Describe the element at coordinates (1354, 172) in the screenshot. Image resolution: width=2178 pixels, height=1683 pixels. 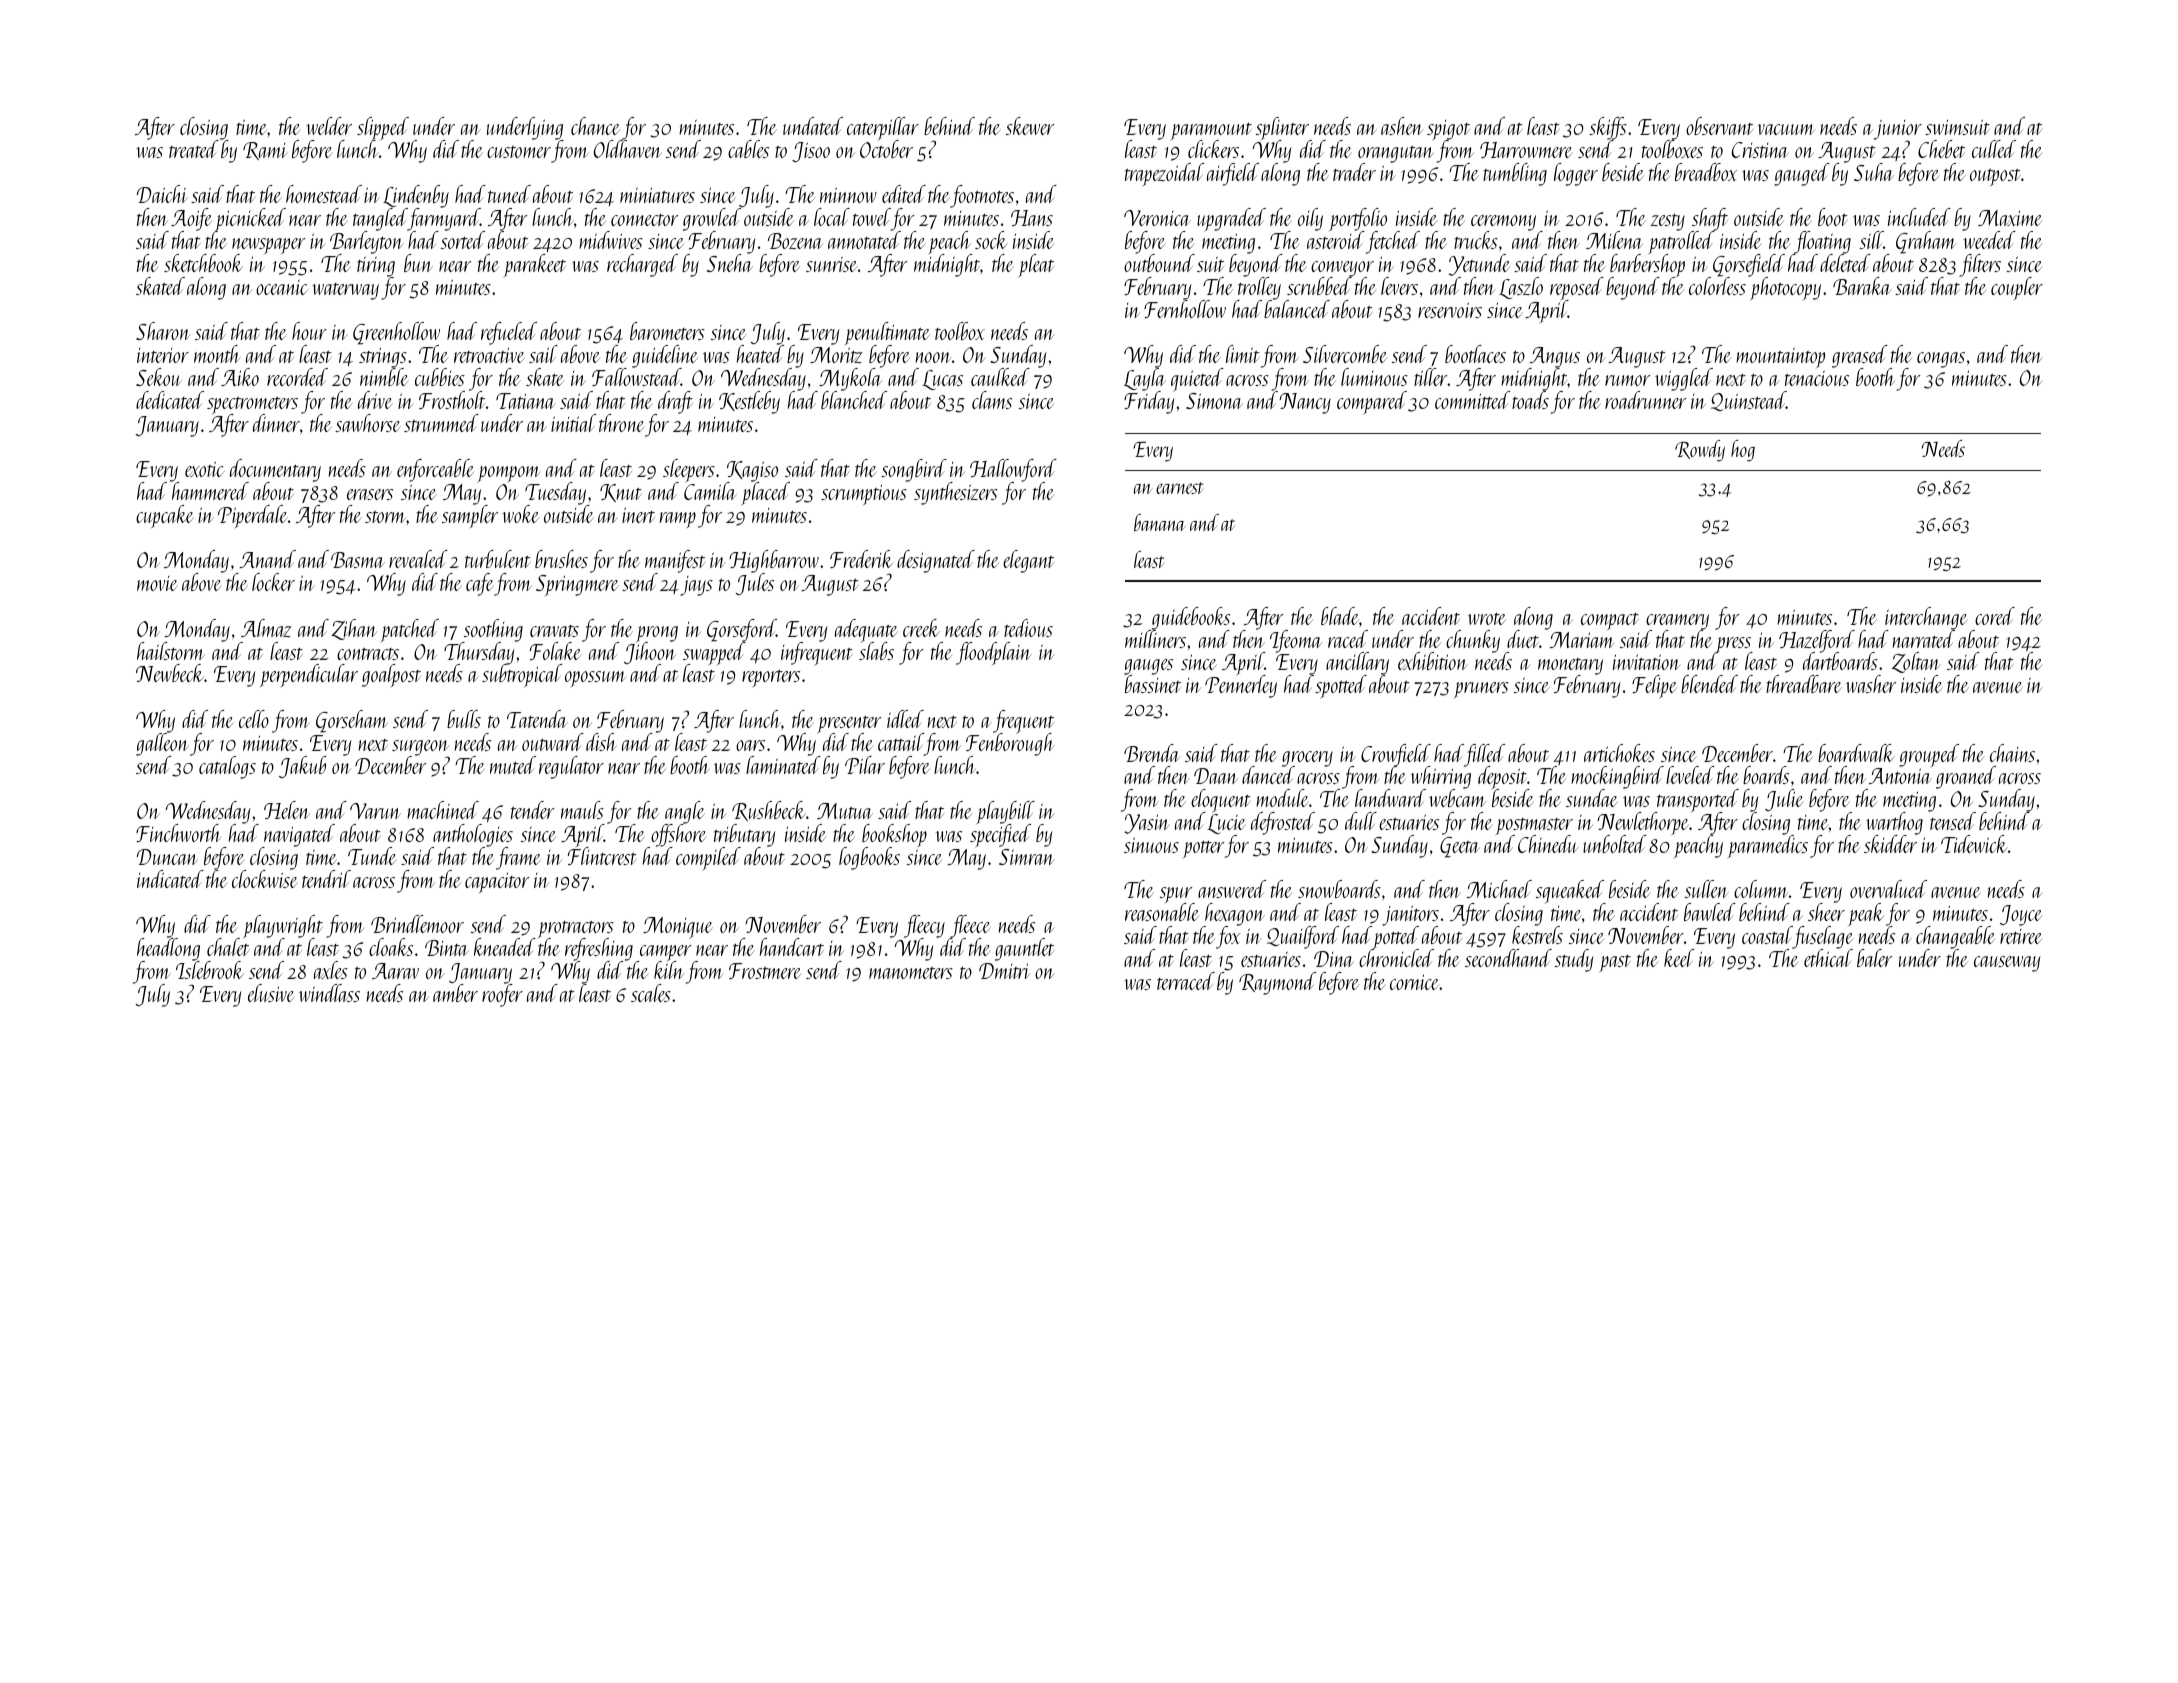
I see `trader` at that location.
